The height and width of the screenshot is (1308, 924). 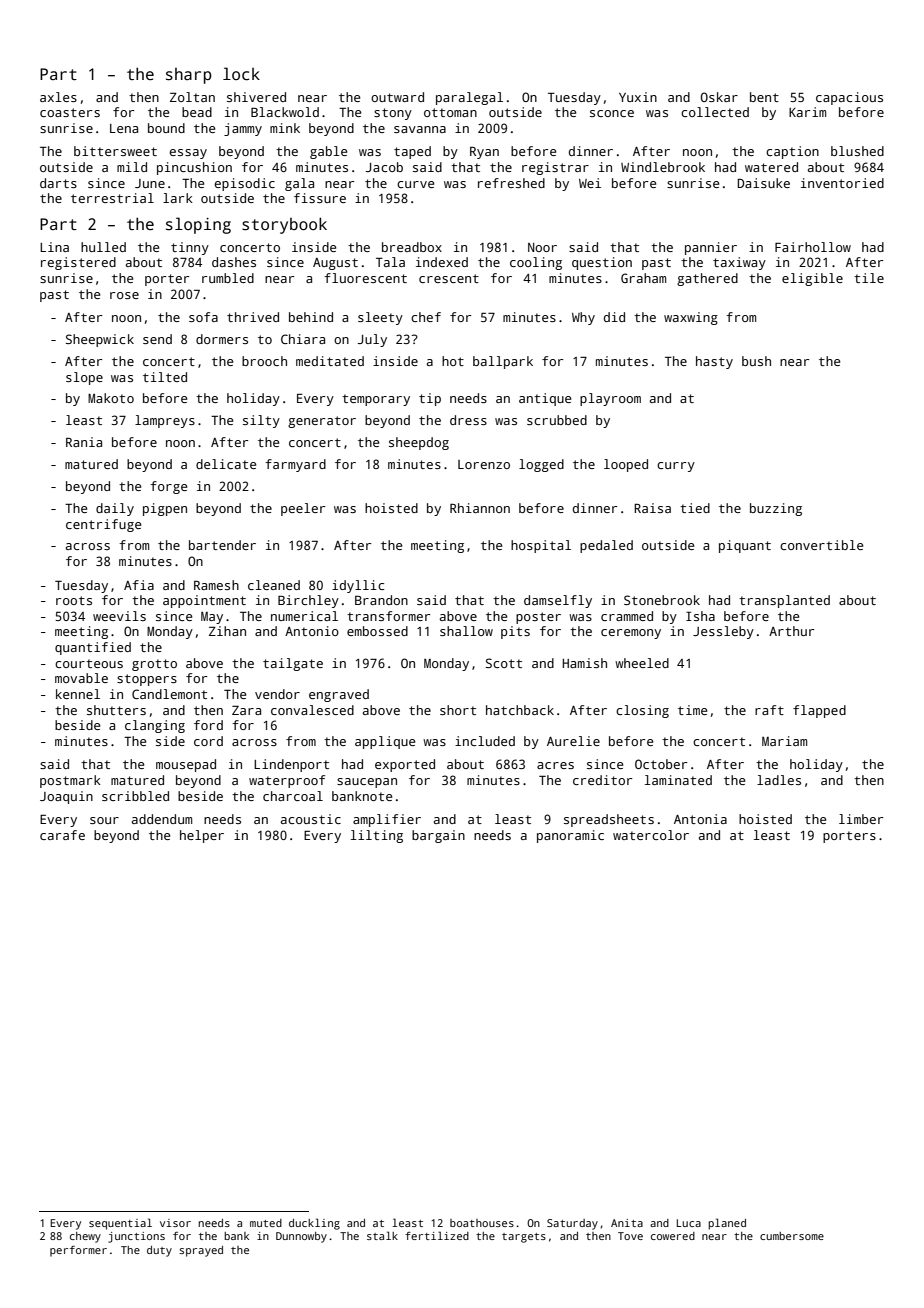 What do you see at coordinates (651, 835) in the screenshot?
I see `watercolor` at bounding box center [651, 835].
